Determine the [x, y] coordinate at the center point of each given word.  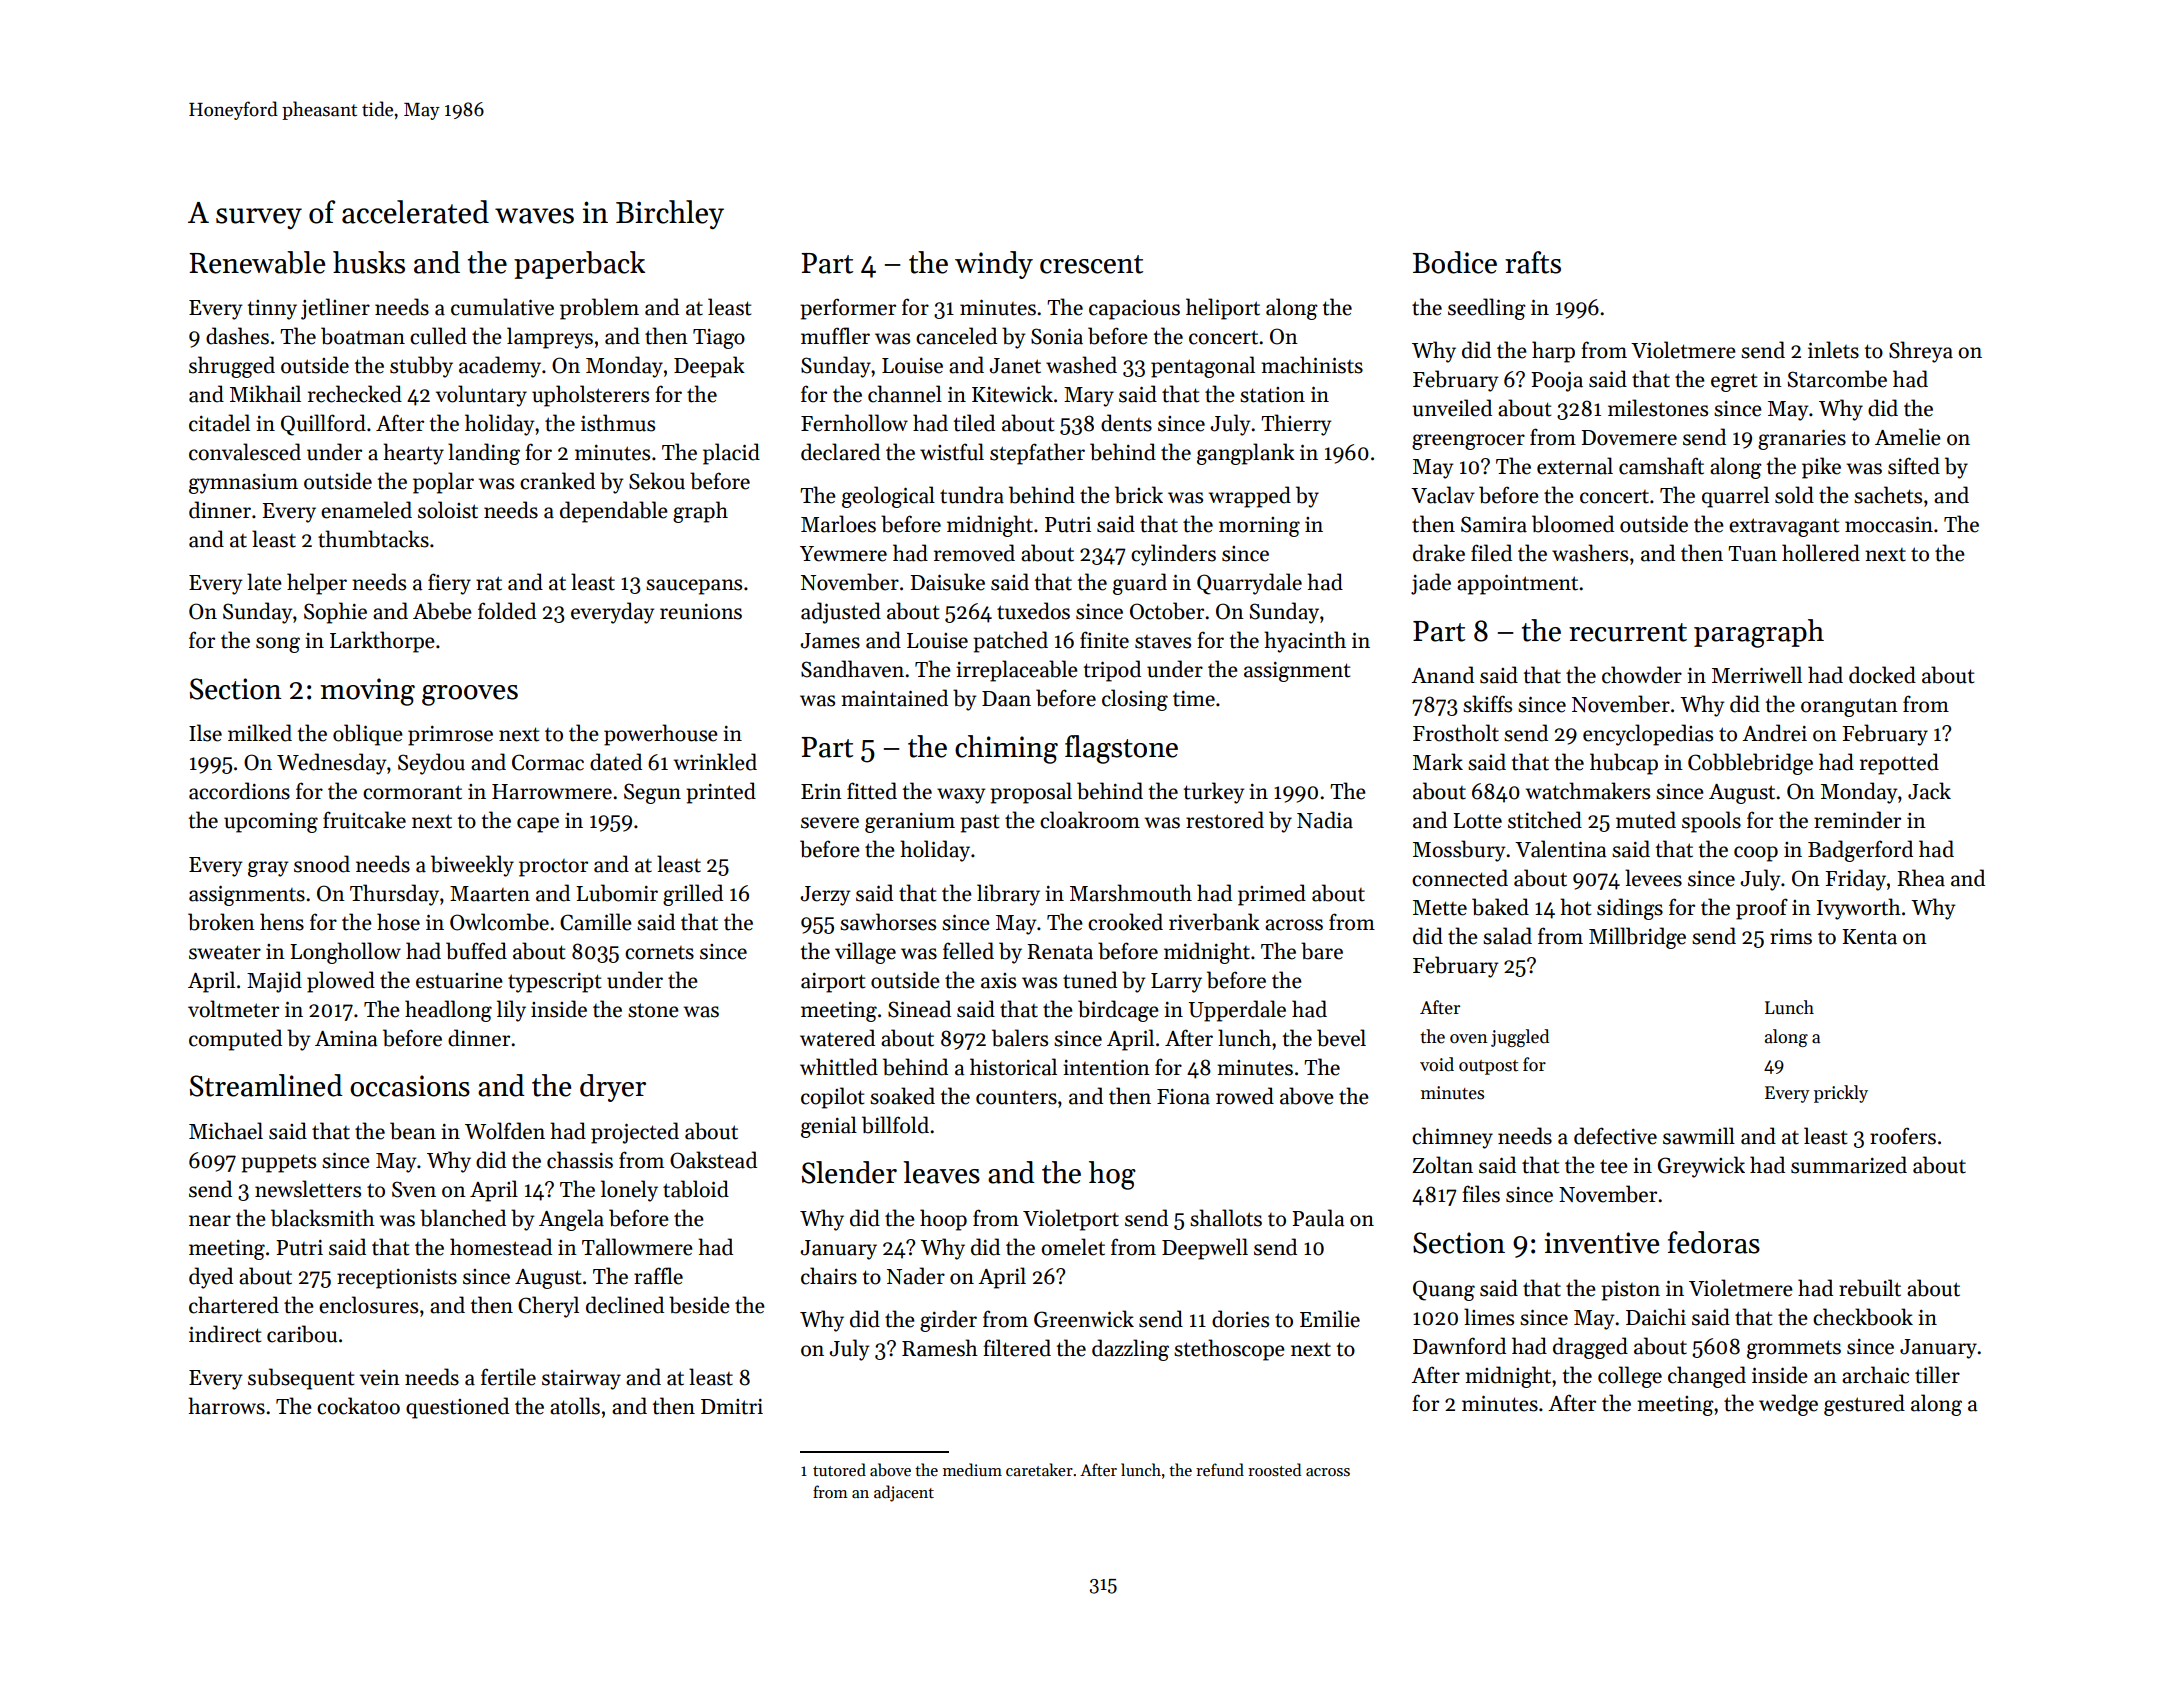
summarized [1849, 1165]
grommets [1794, 1349]
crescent [1091, 264]
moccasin [1889, 525]
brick [1139, 495]
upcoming [271, 823]
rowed [1245, 1096]
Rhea [1921, 878]
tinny [272, 310]
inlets [1833, 350]
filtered [1017, 1348]
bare [1322, 951]
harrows [226, 1406]
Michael [226, 1131]
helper [317, 584]
